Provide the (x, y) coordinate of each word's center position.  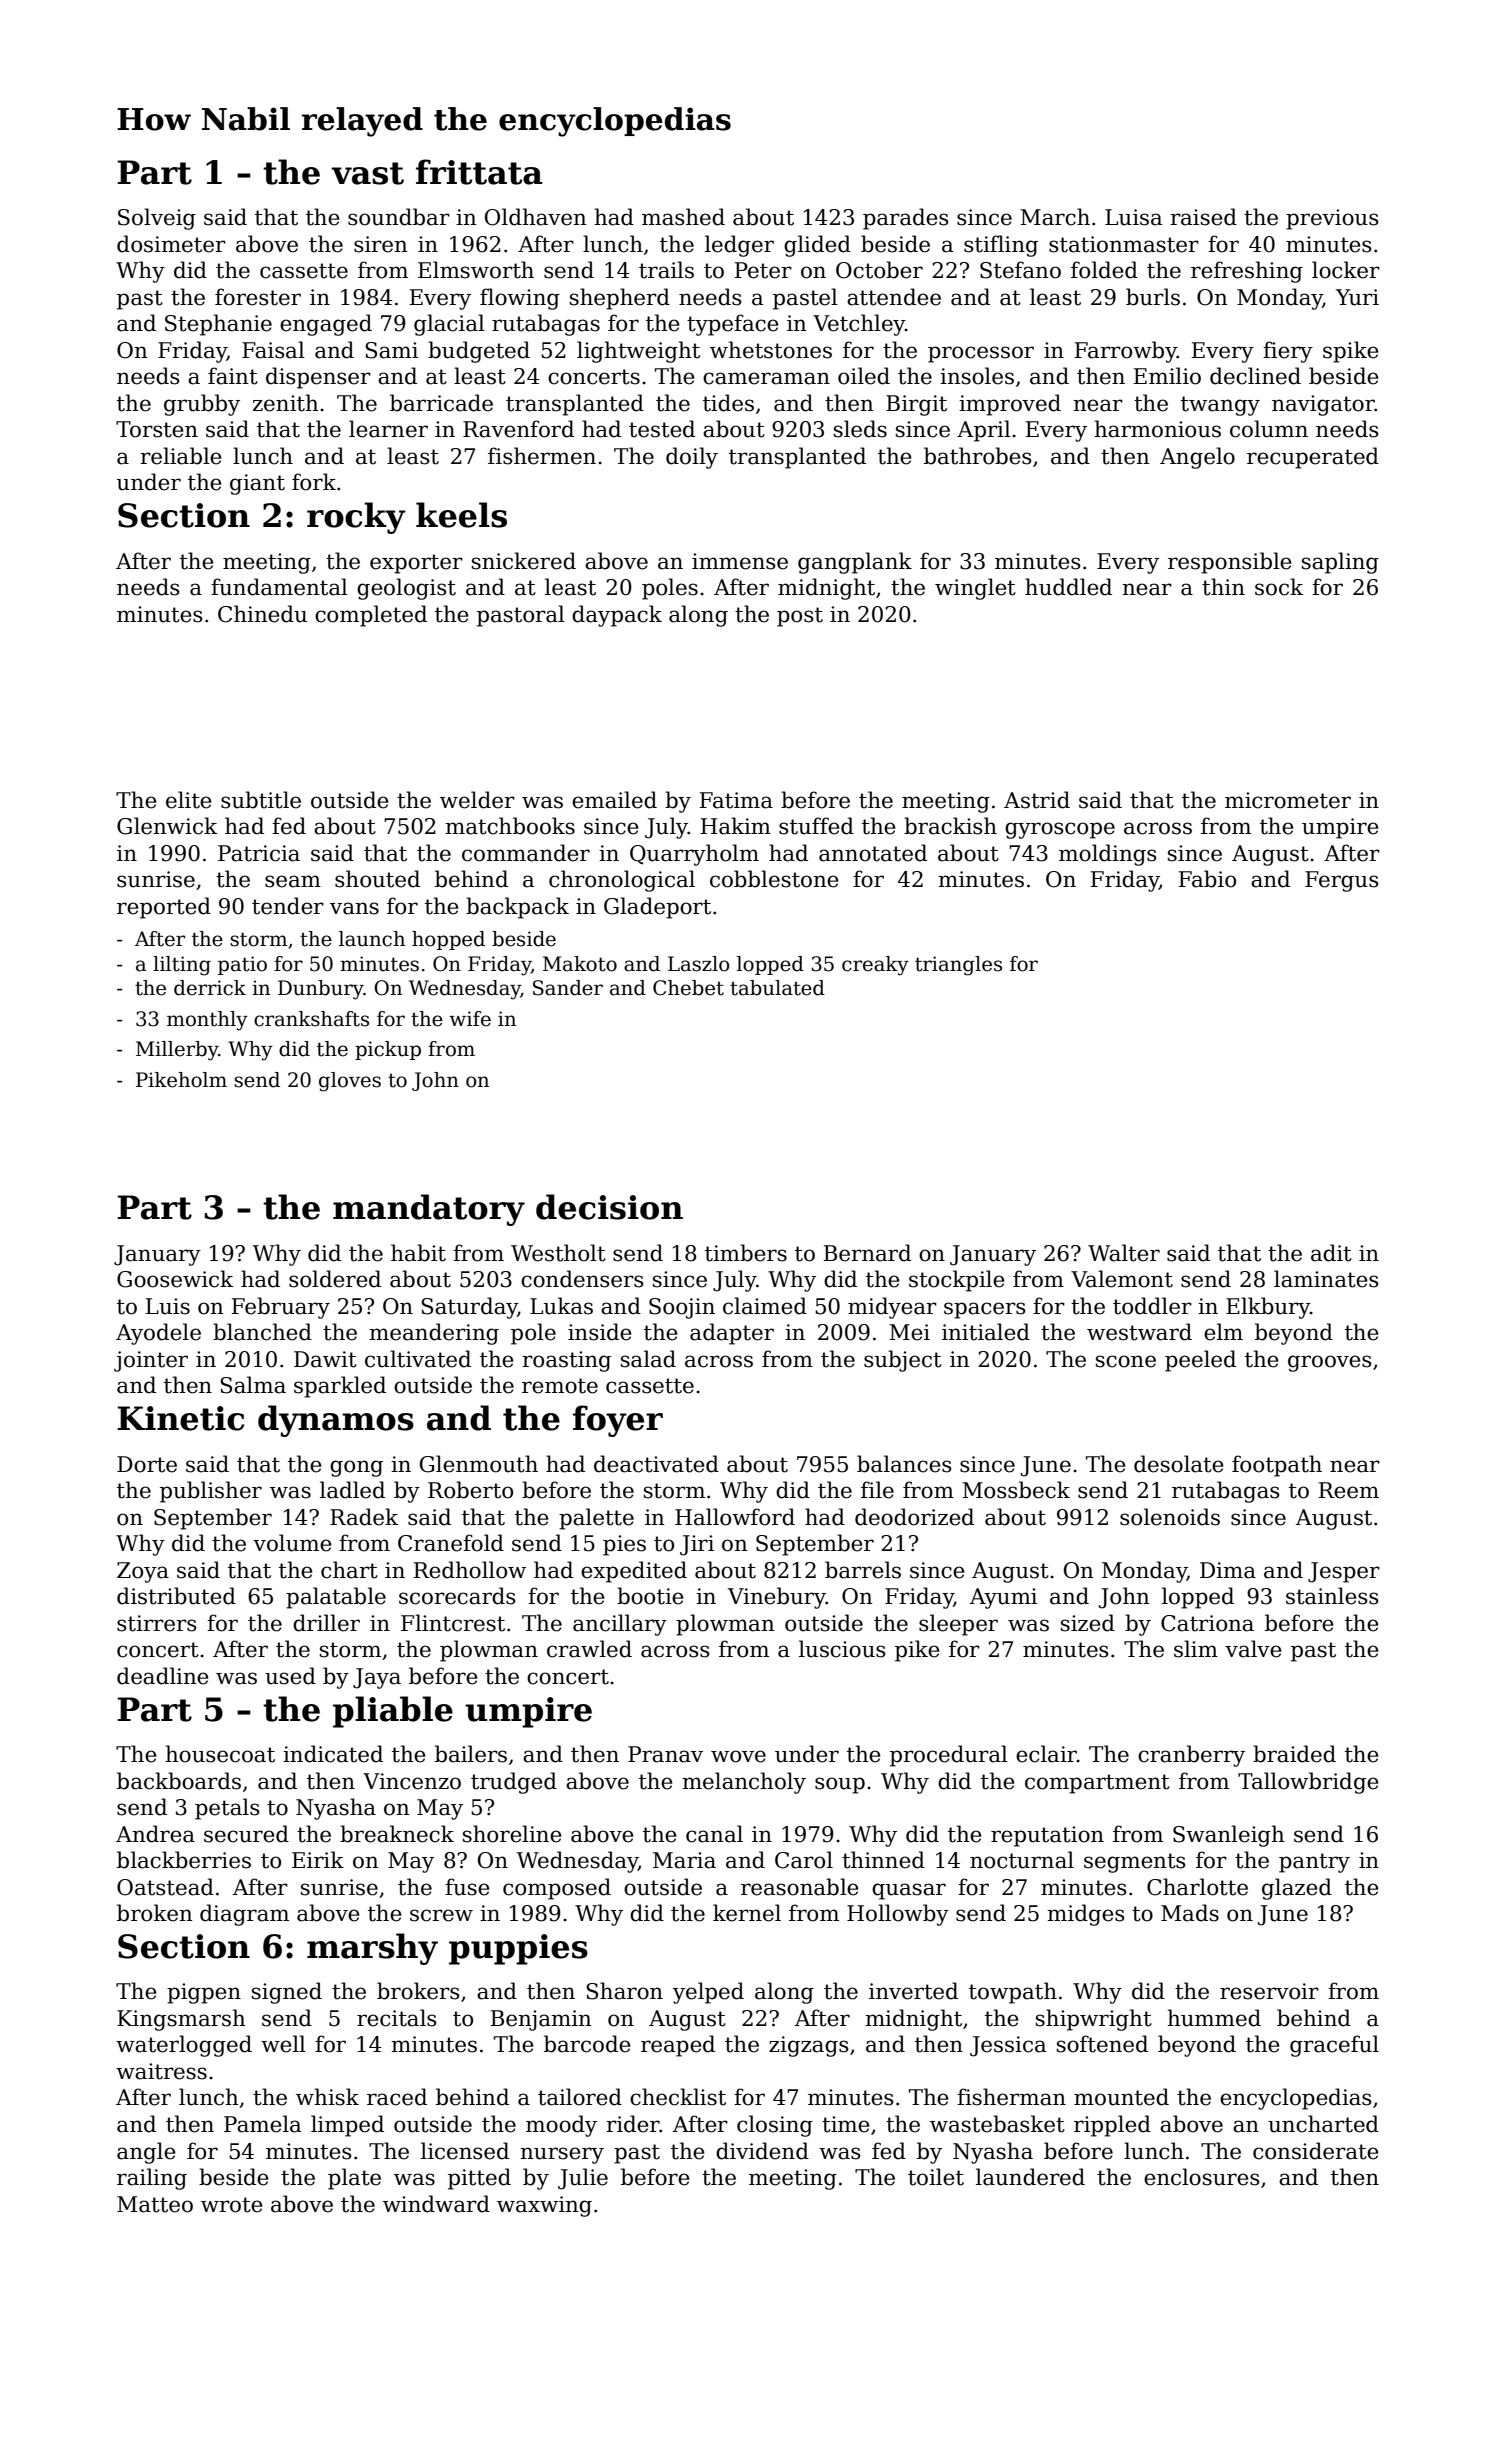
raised (1203, 217)
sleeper (958, 1625)
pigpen (204, 1993)
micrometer (1288, 800)
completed (371, 616)
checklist (678, 2097)
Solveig (157, 219)
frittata (479, 172)
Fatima (736, 800)
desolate (1179, 1464)
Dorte (147, 1464)
